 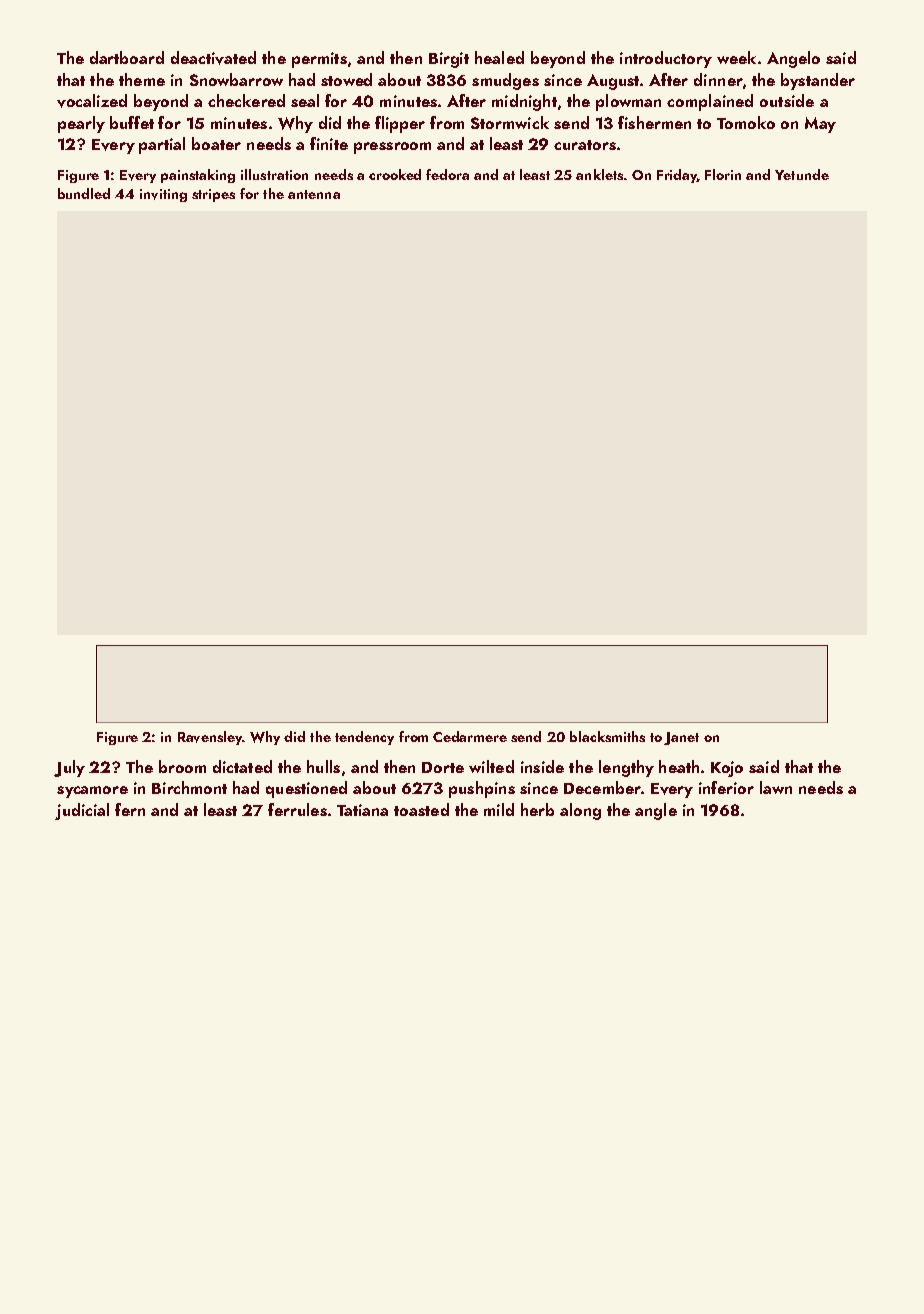 What do you see at coordinates (723, 174) in the screenshot?
I see `Florin` at bounding box center [723, 174].
